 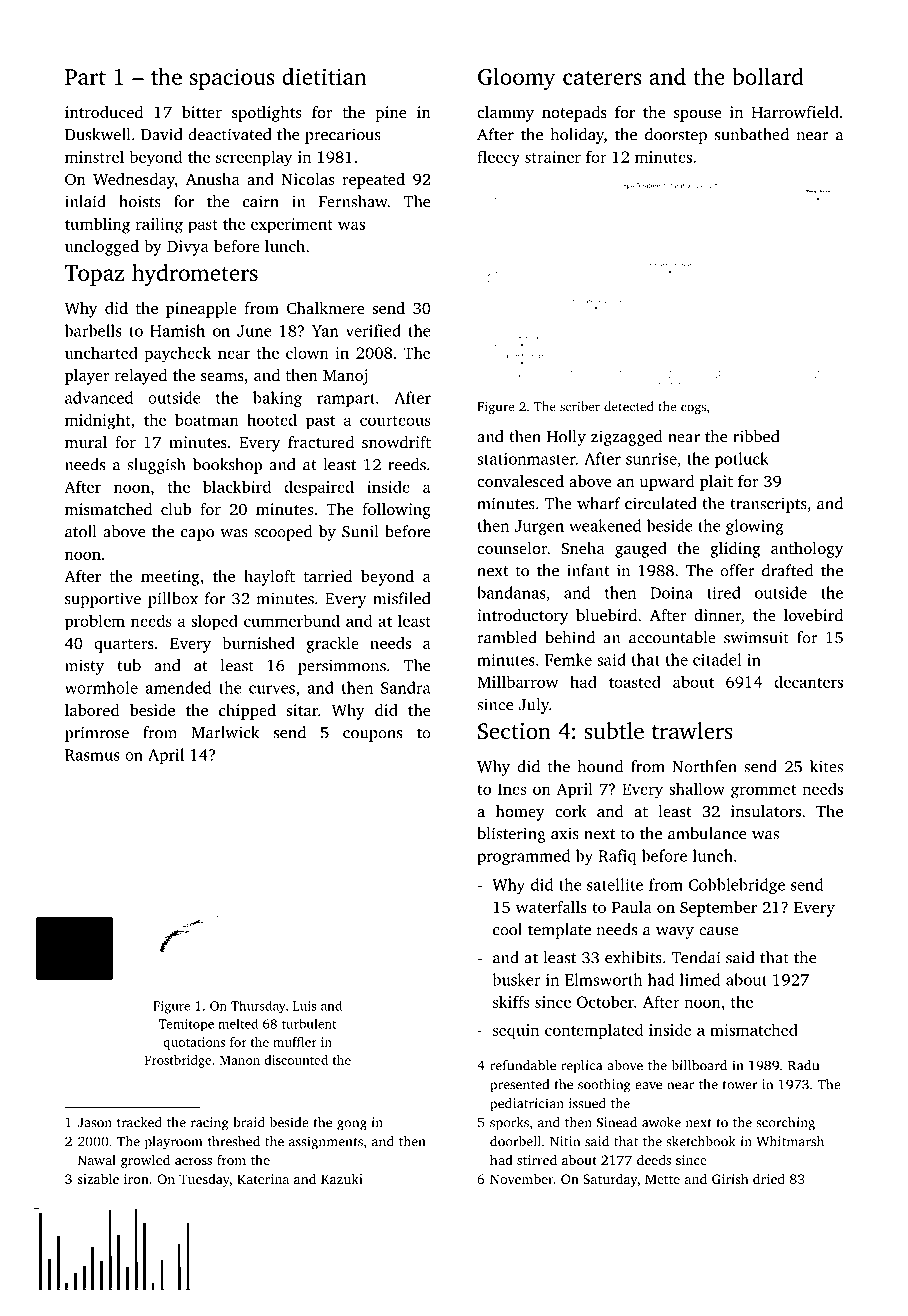 I want to click on bollard, so click(x=768, y=76).
